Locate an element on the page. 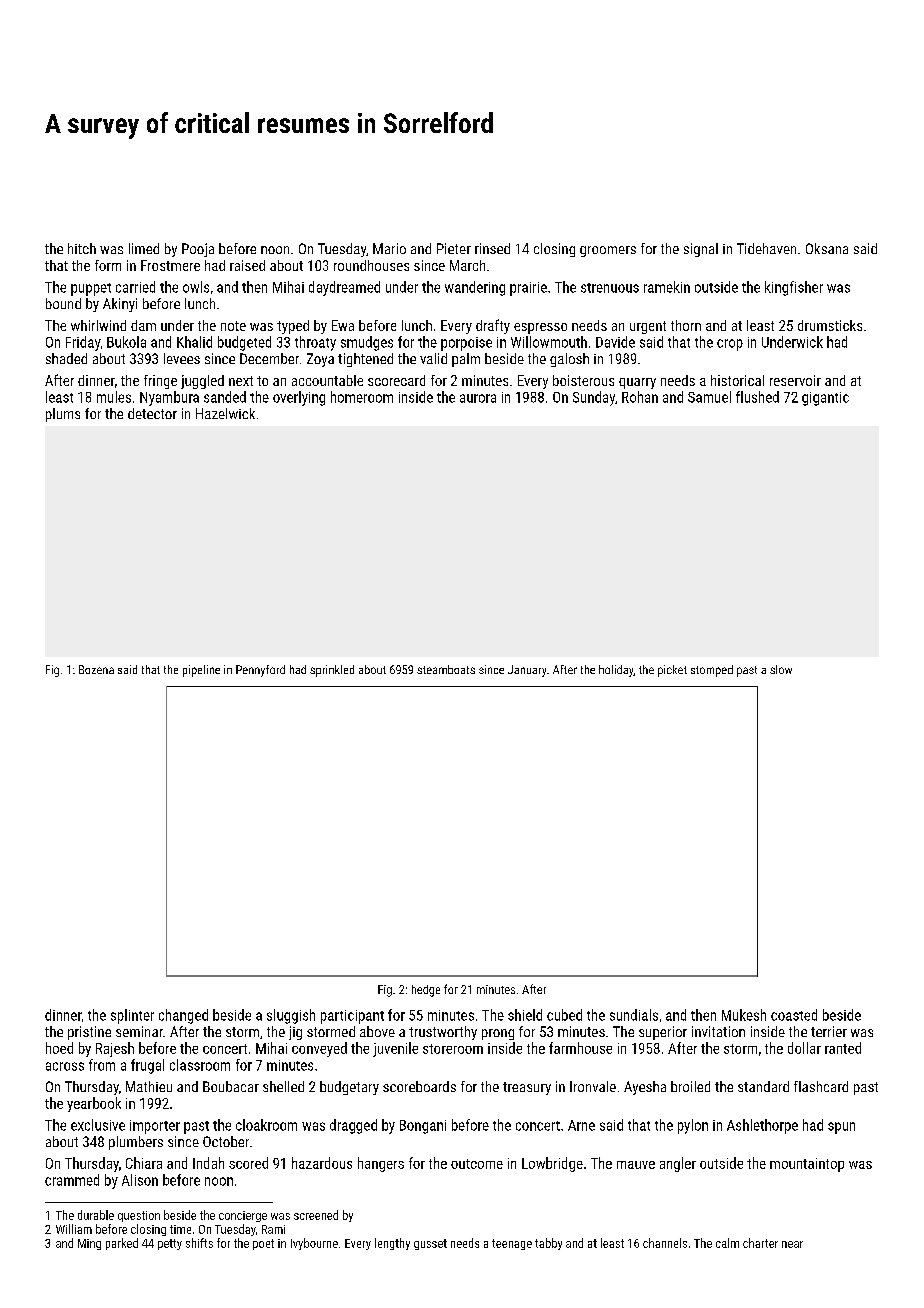  rinsed is located at coordinates (492, 248).
